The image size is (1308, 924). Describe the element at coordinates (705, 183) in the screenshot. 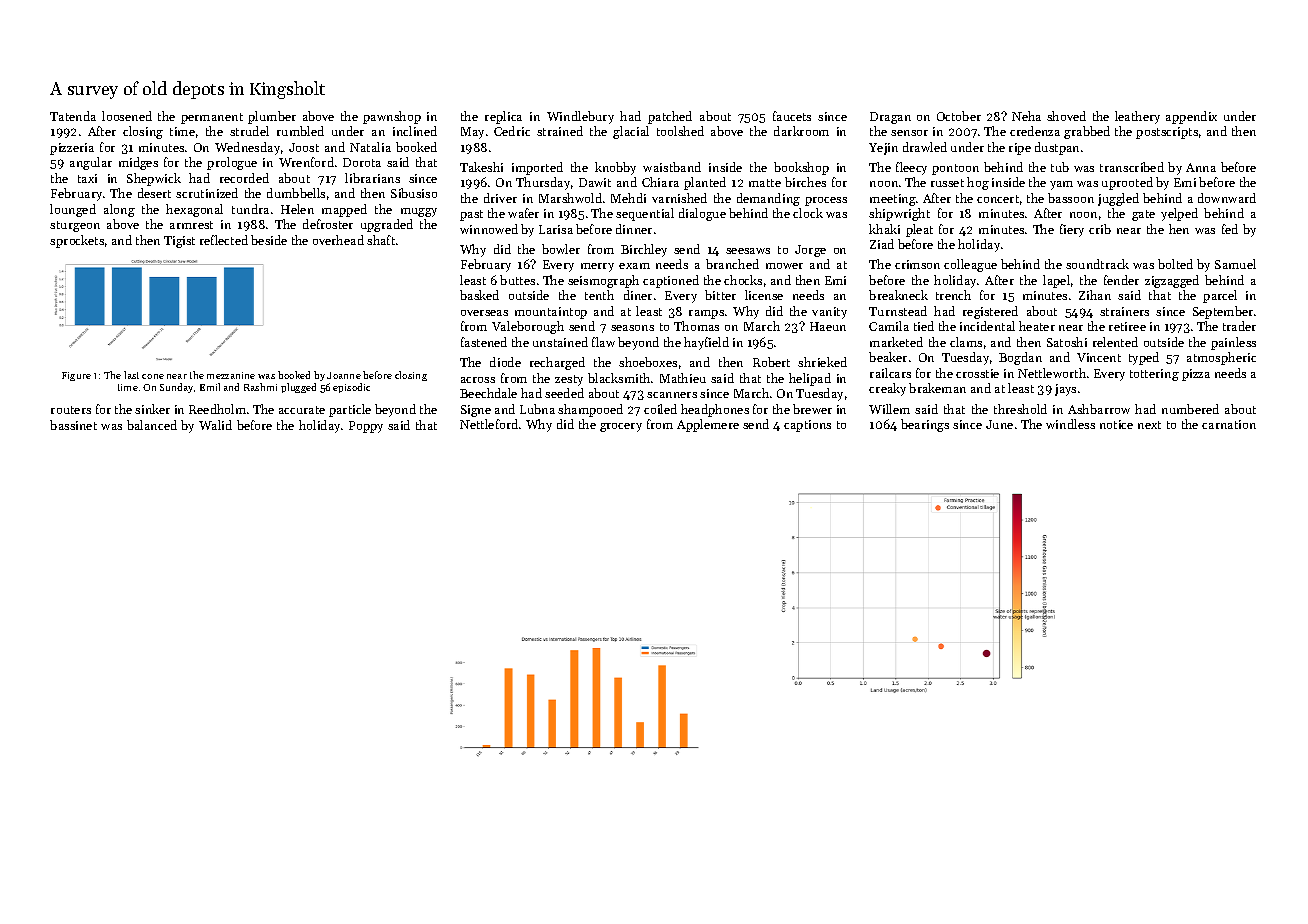

I see `planted` at that location.
